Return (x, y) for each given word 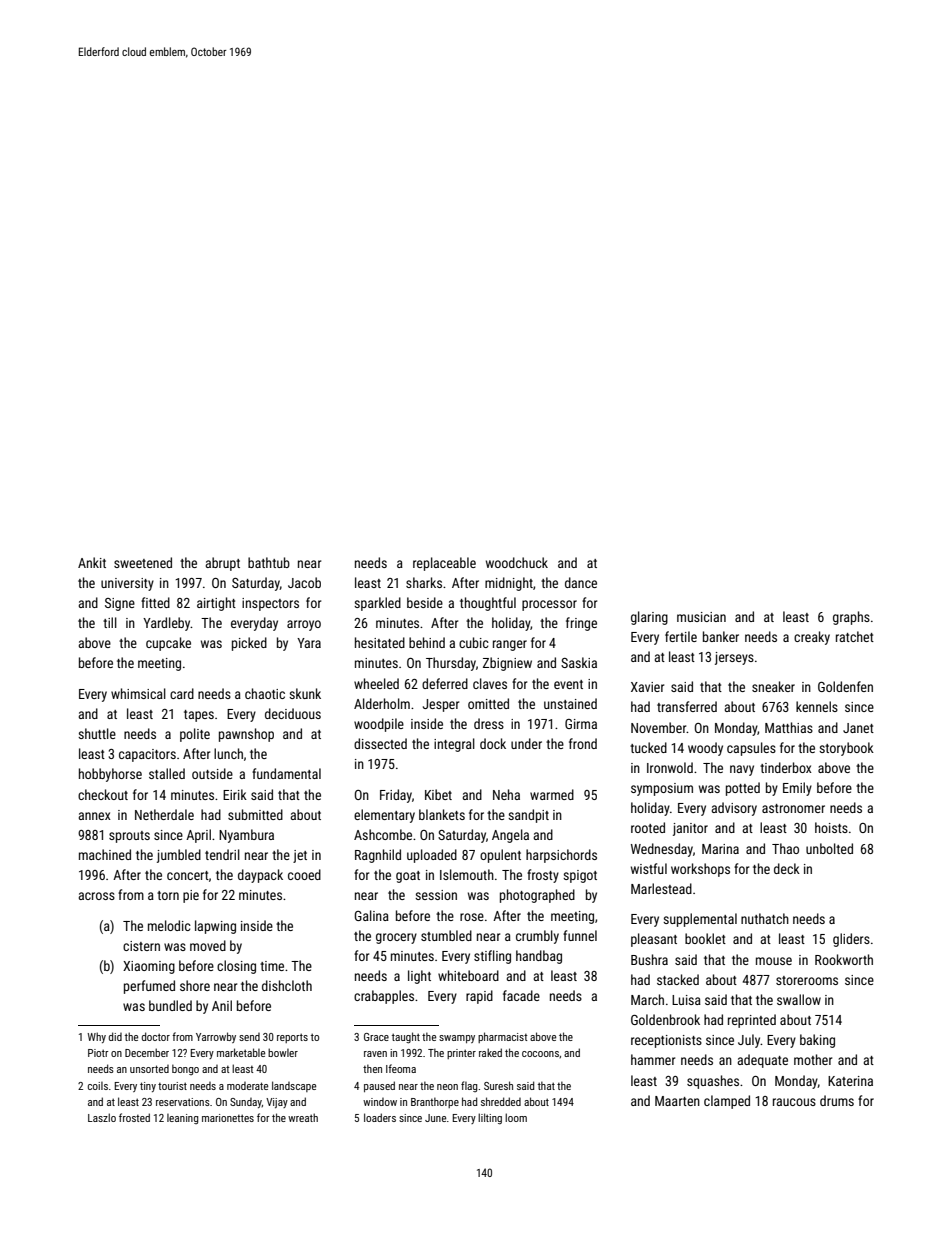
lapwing (215, 927)
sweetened (143, 562)
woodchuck (517, 562)
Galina (371, 915)
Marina (720, 849)
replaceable (444, 564)
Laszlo (102, 1117)
